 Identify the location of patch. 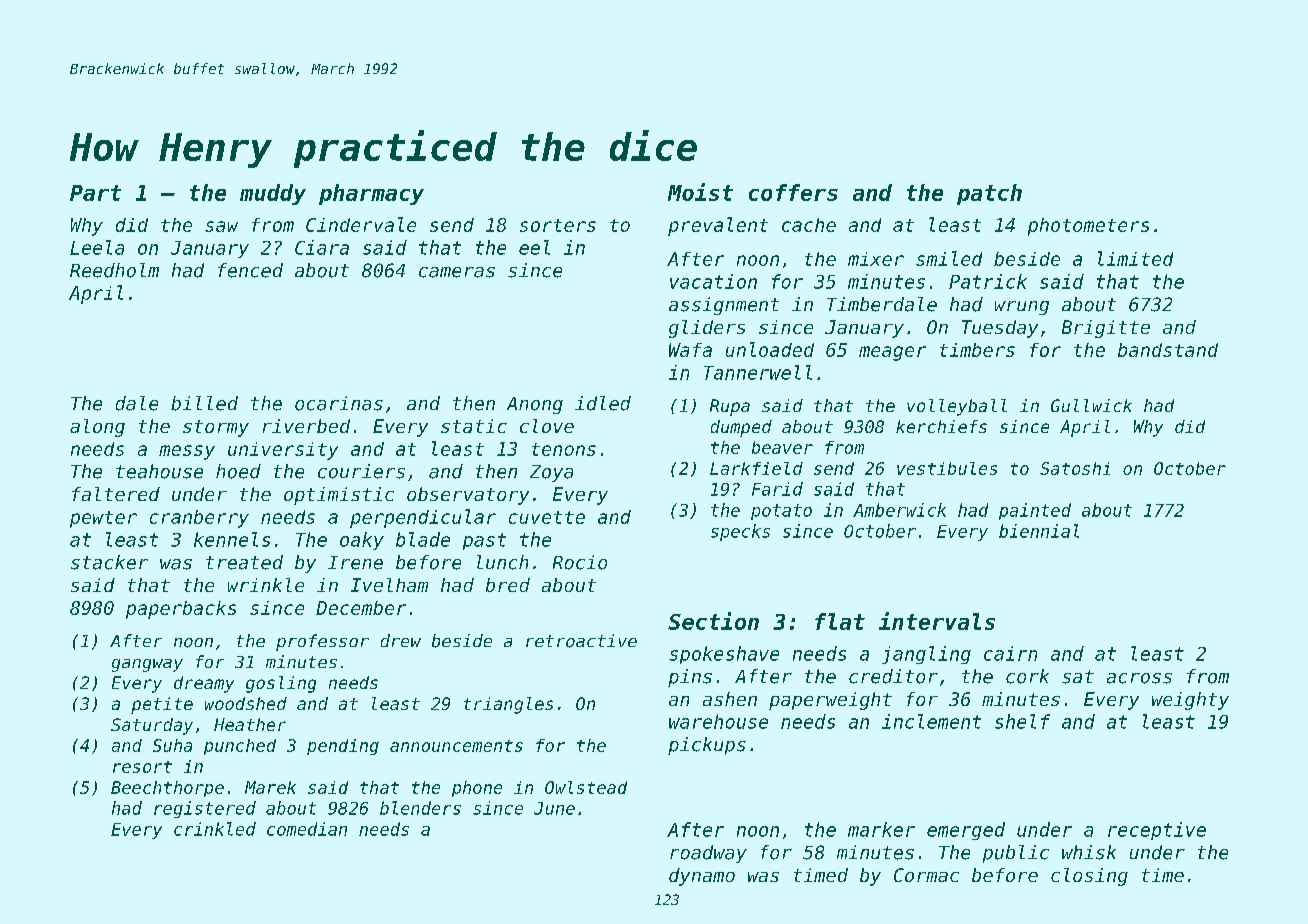
(989, 194).
